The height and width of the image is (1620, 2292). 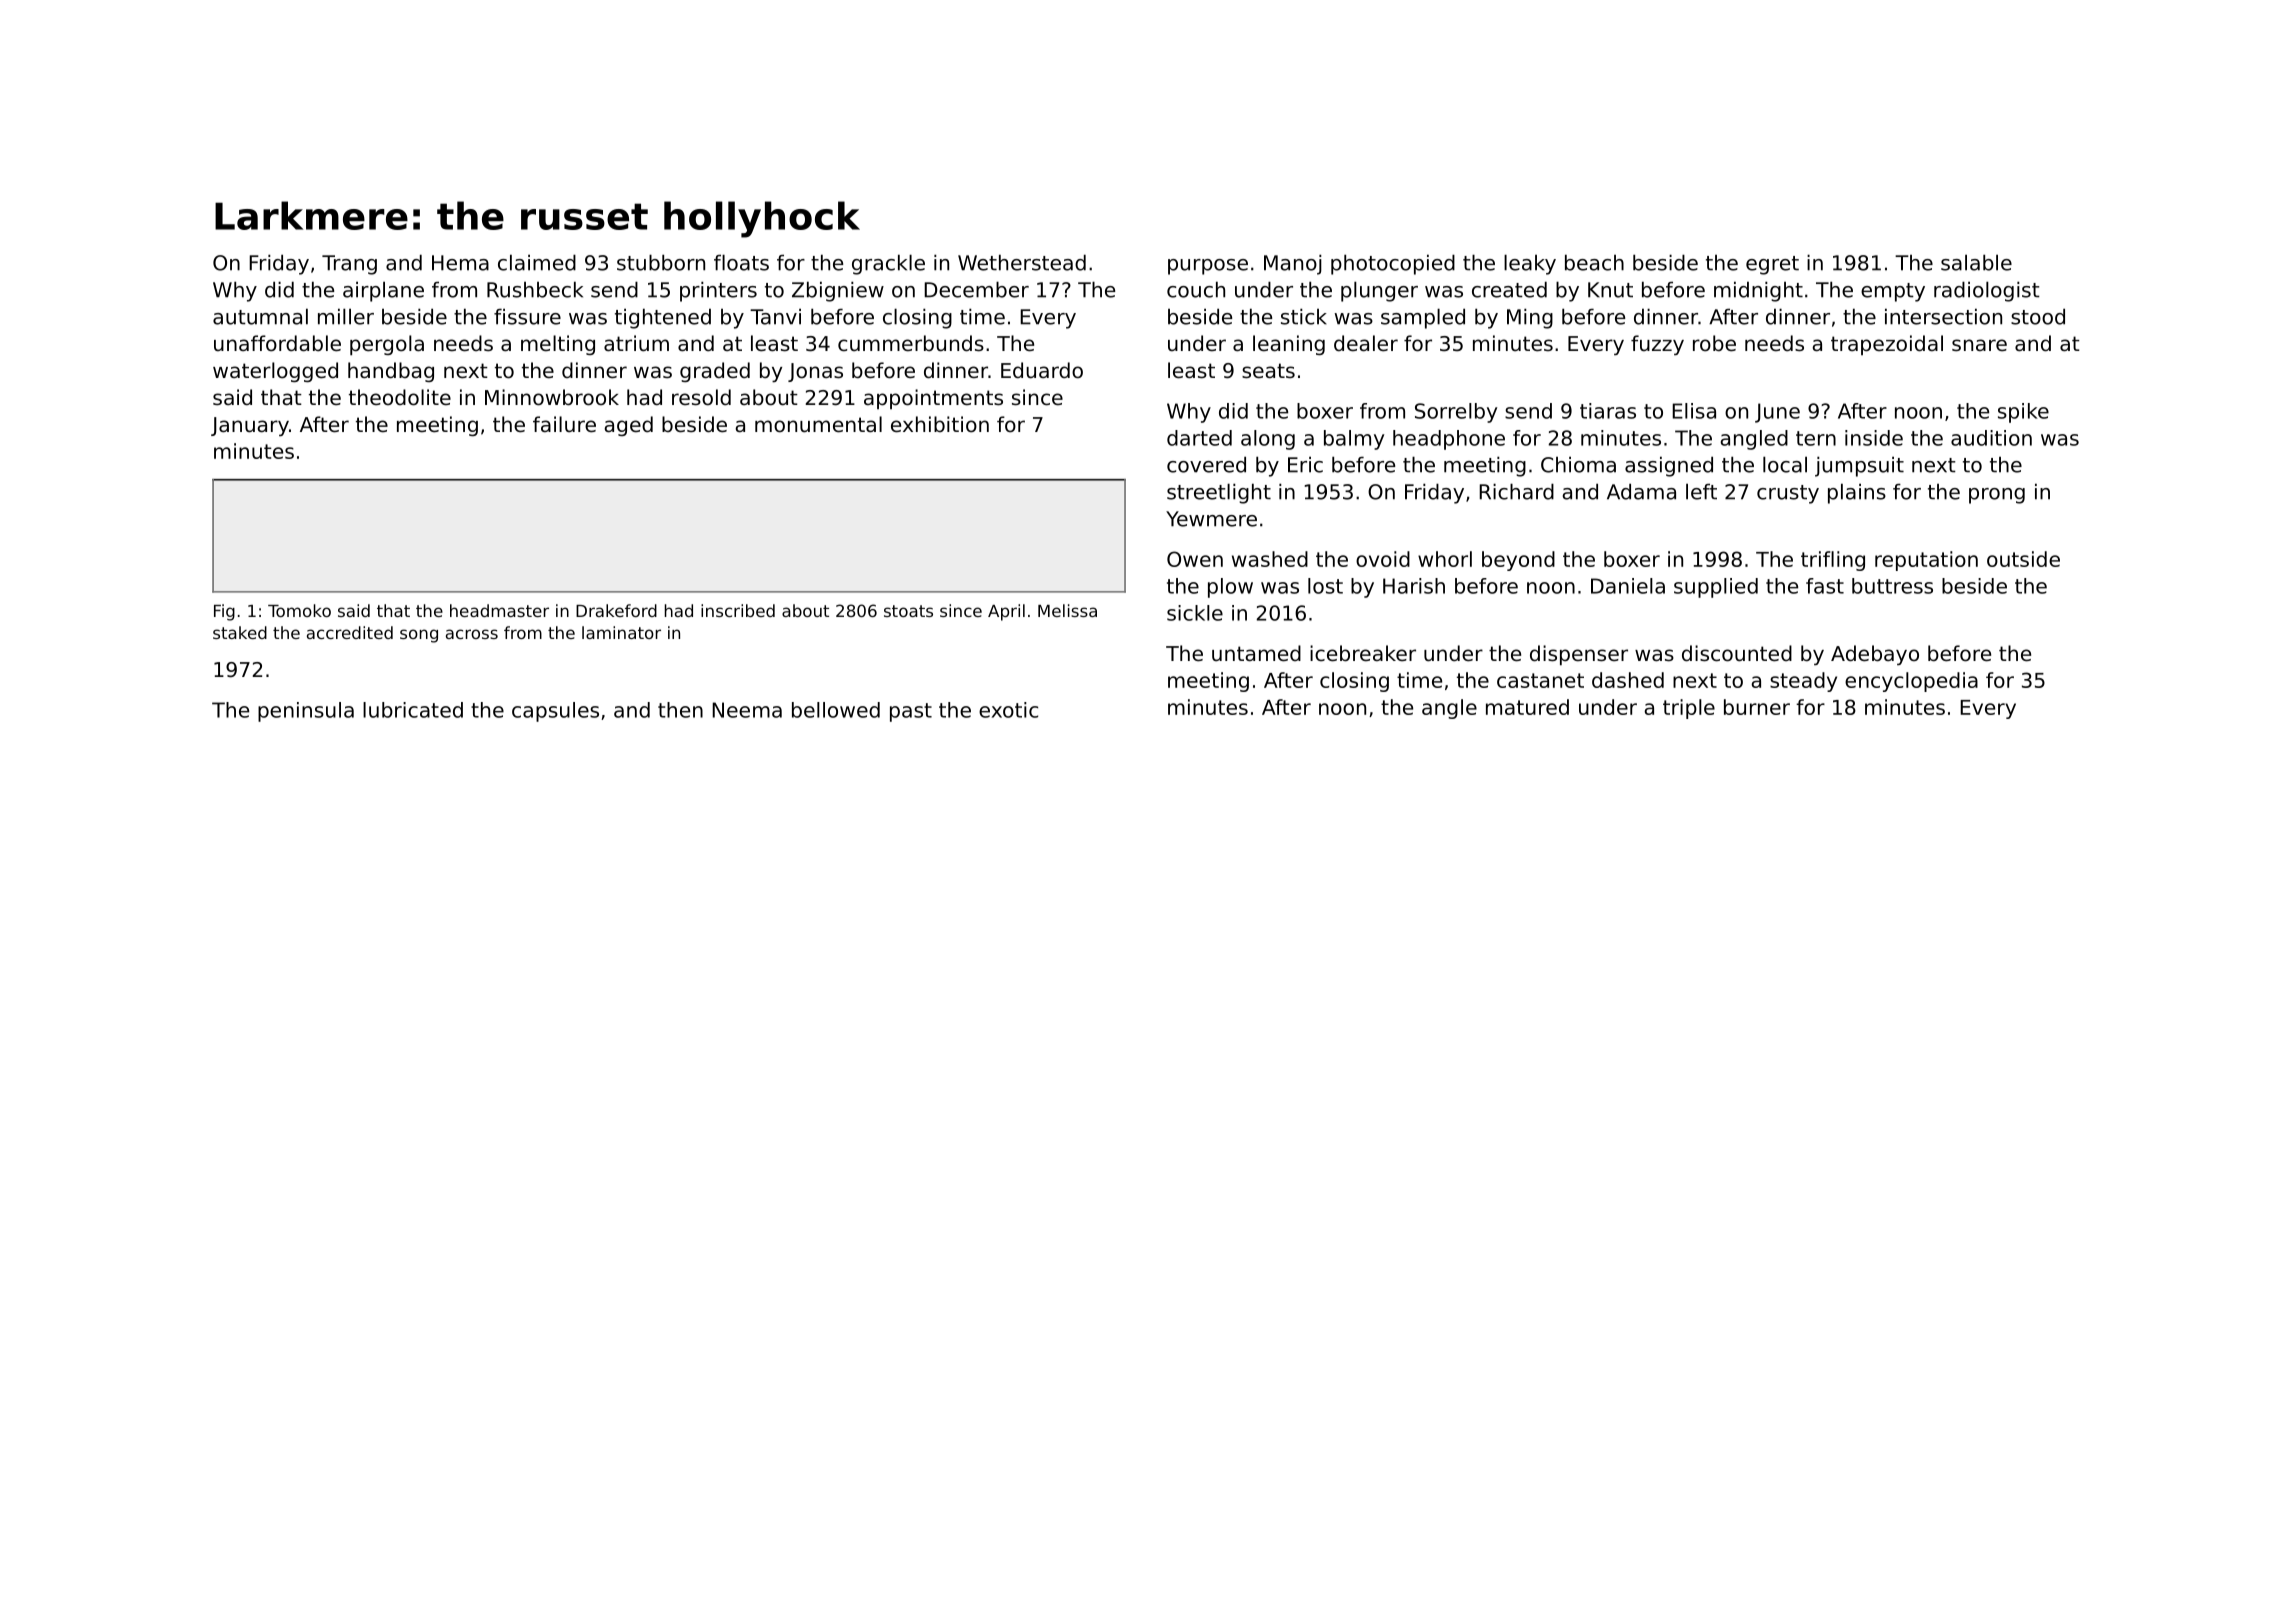 I want to click on December, so click(x=976, y=289).
